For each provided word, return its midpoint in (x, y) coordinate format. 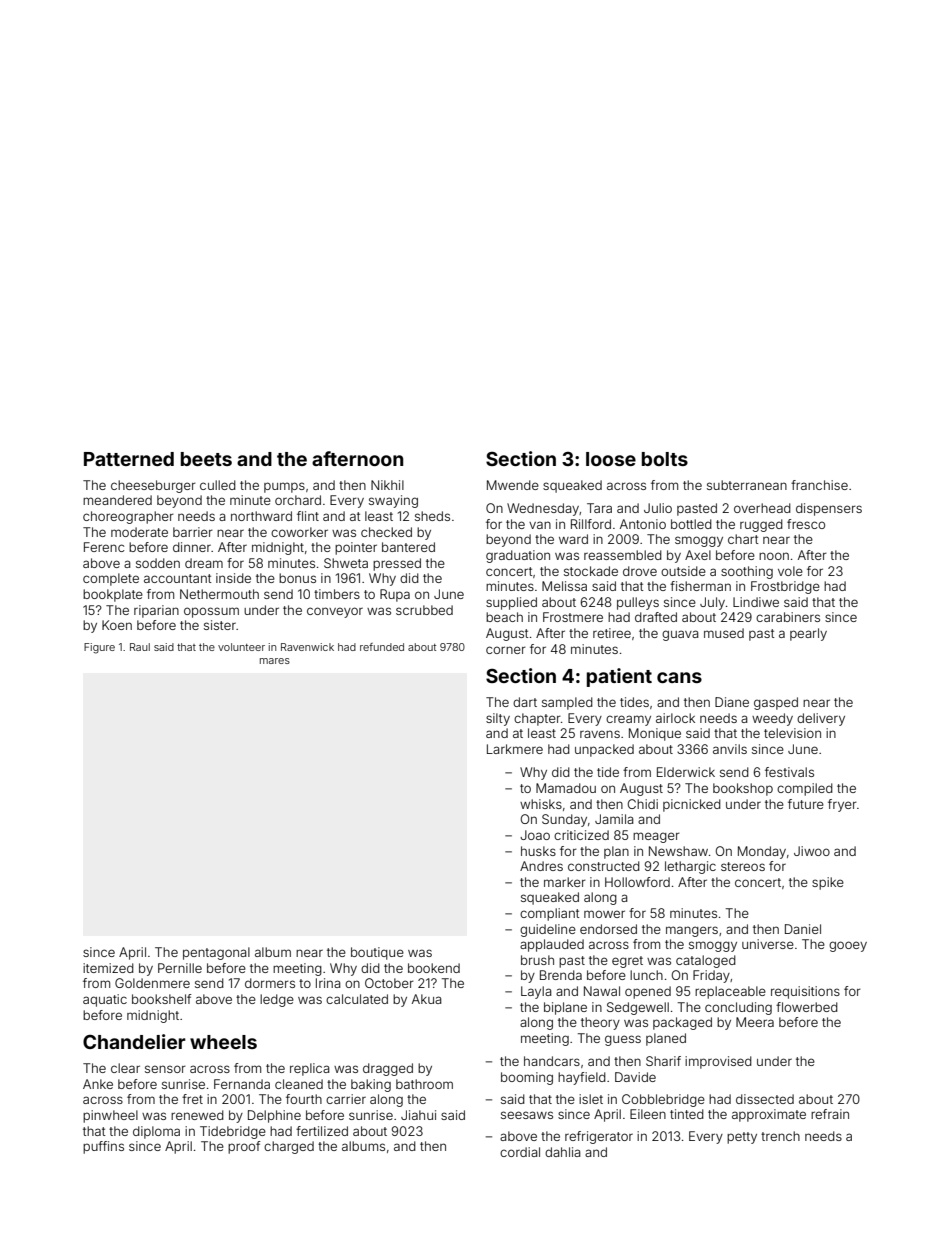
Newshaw (678, 851)
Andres (541, 866)
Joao (535, 835)
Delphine (274, 1116)
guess (623, 1040)
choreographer (128, 517)
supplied (511, 603)
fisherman (700, 586)
